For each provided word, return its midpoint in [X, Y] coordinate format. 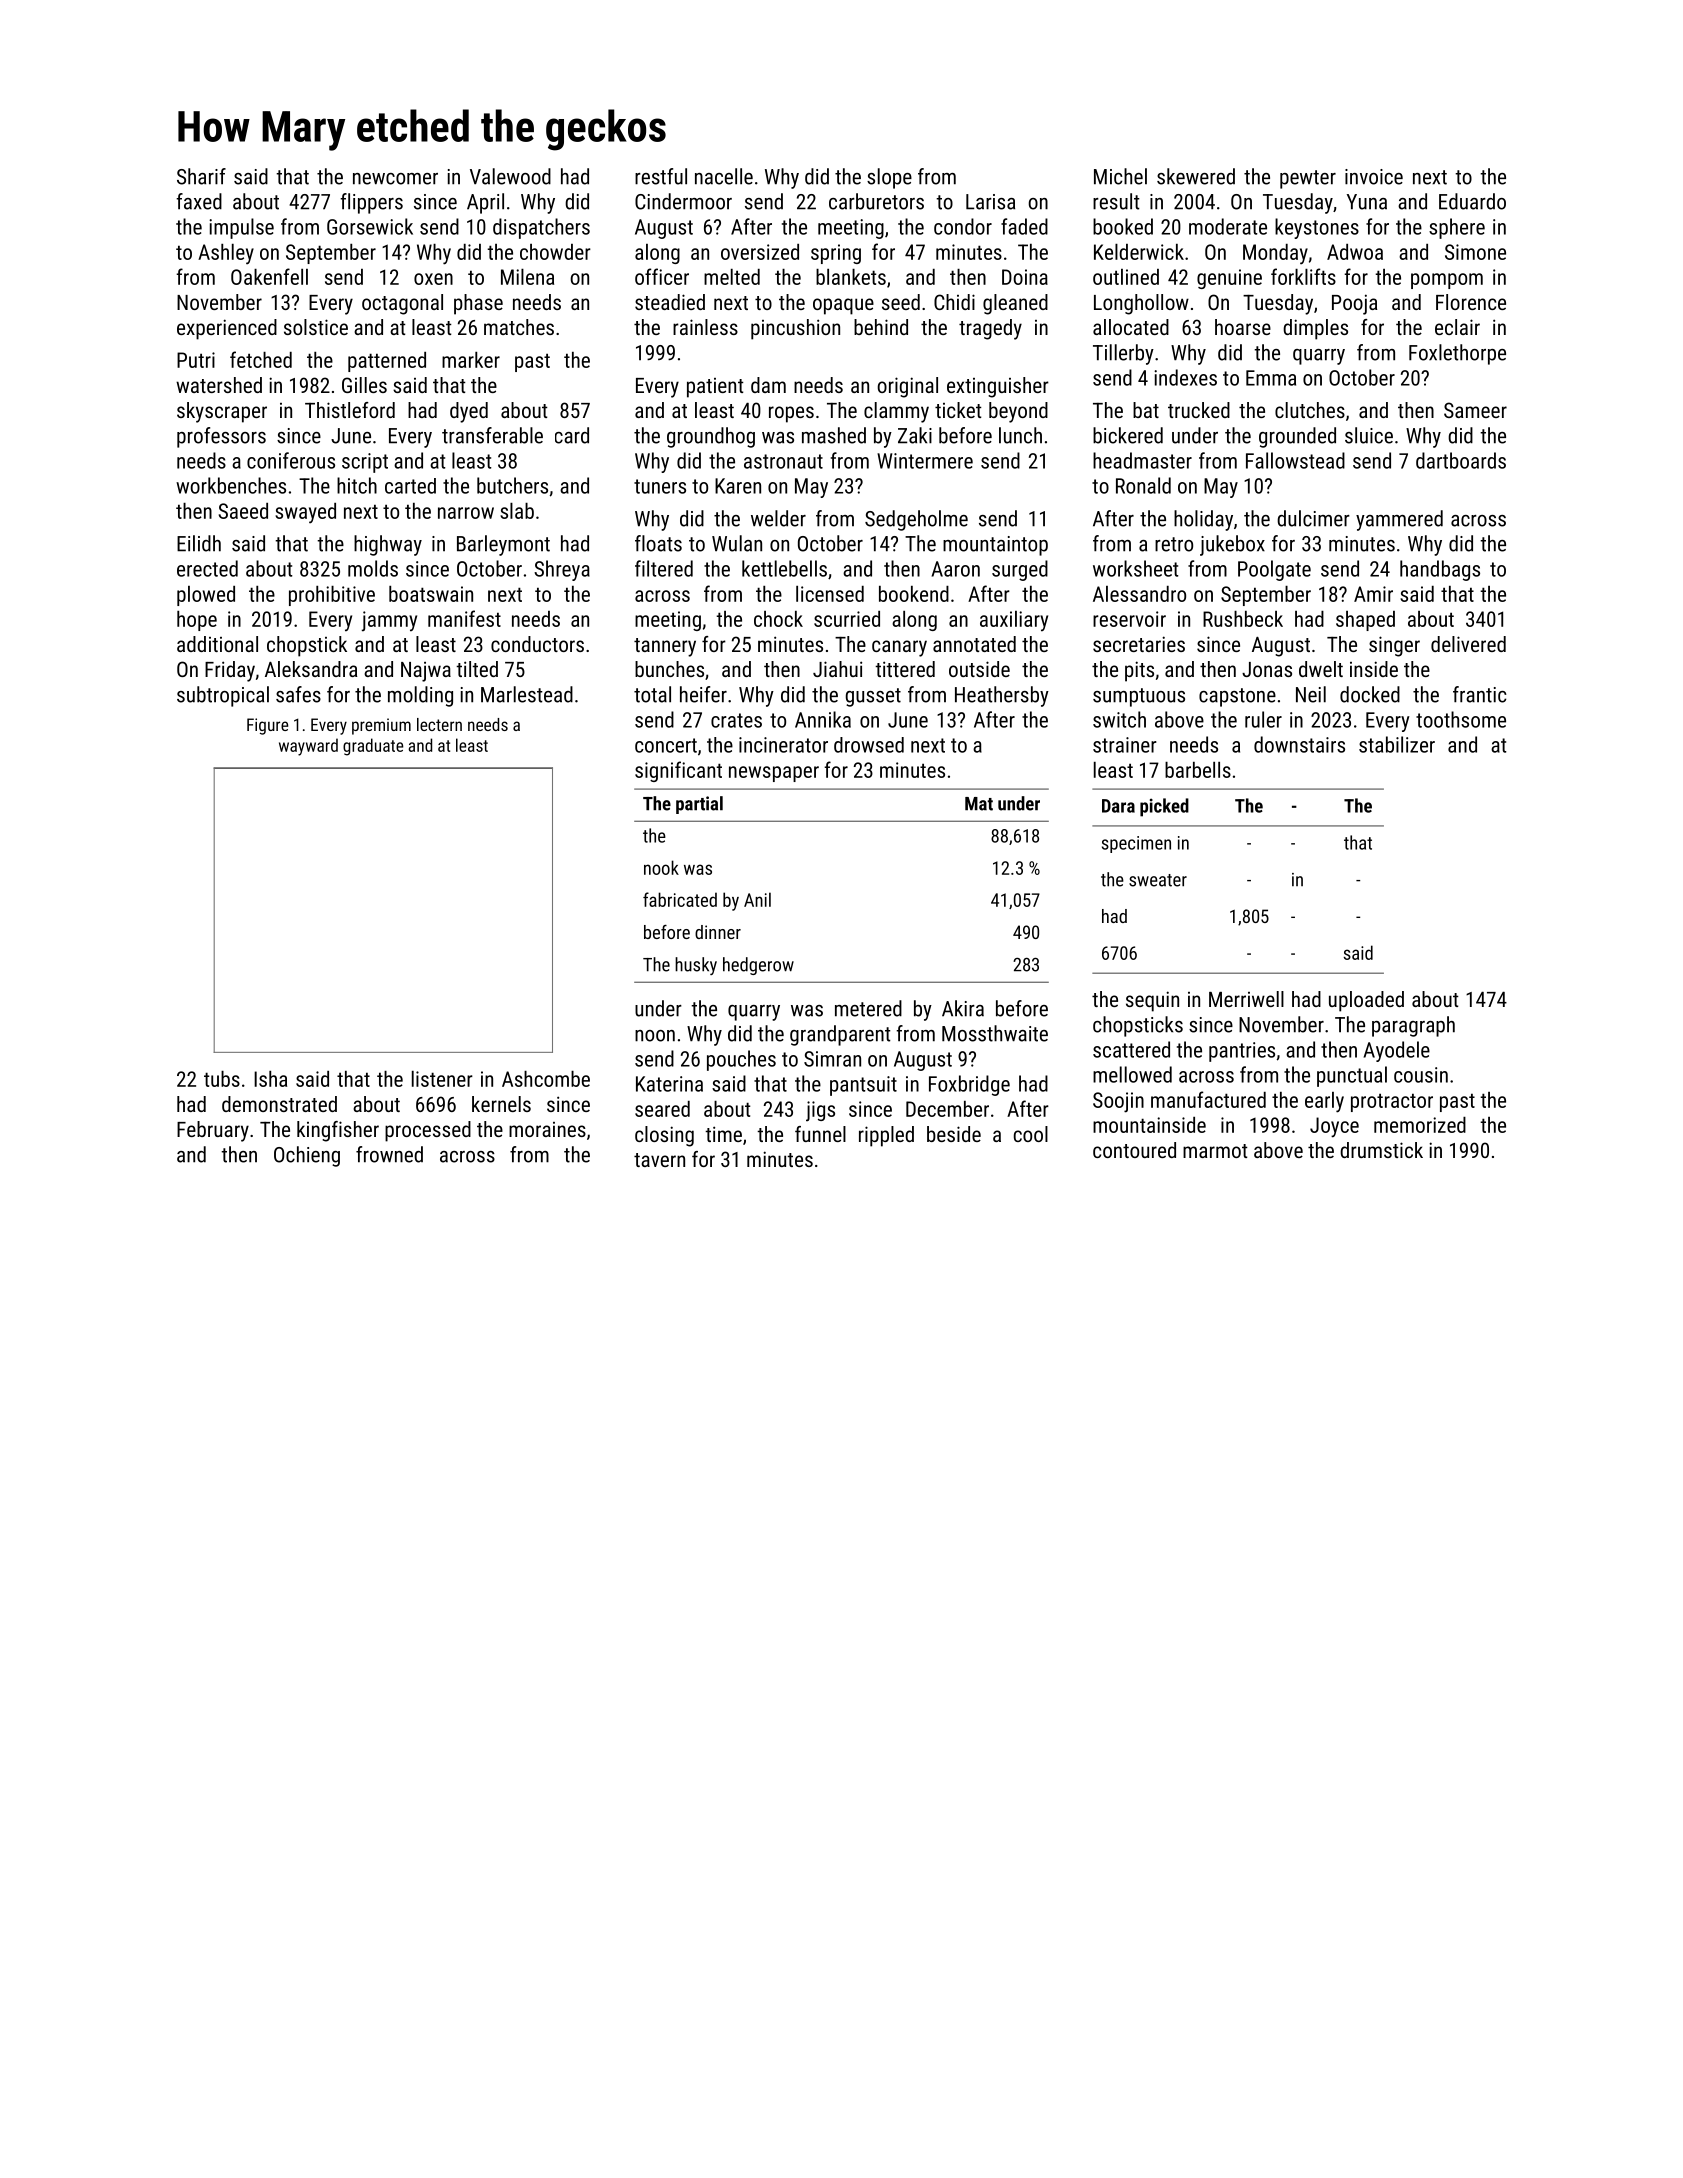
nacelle [724, 176]
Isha [270, 1079]
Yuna [1367, 202]
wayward [308, 747]
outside [979, 669]
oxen [433, 279]
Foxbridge [969, 1085]
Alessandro [1139, 594]
